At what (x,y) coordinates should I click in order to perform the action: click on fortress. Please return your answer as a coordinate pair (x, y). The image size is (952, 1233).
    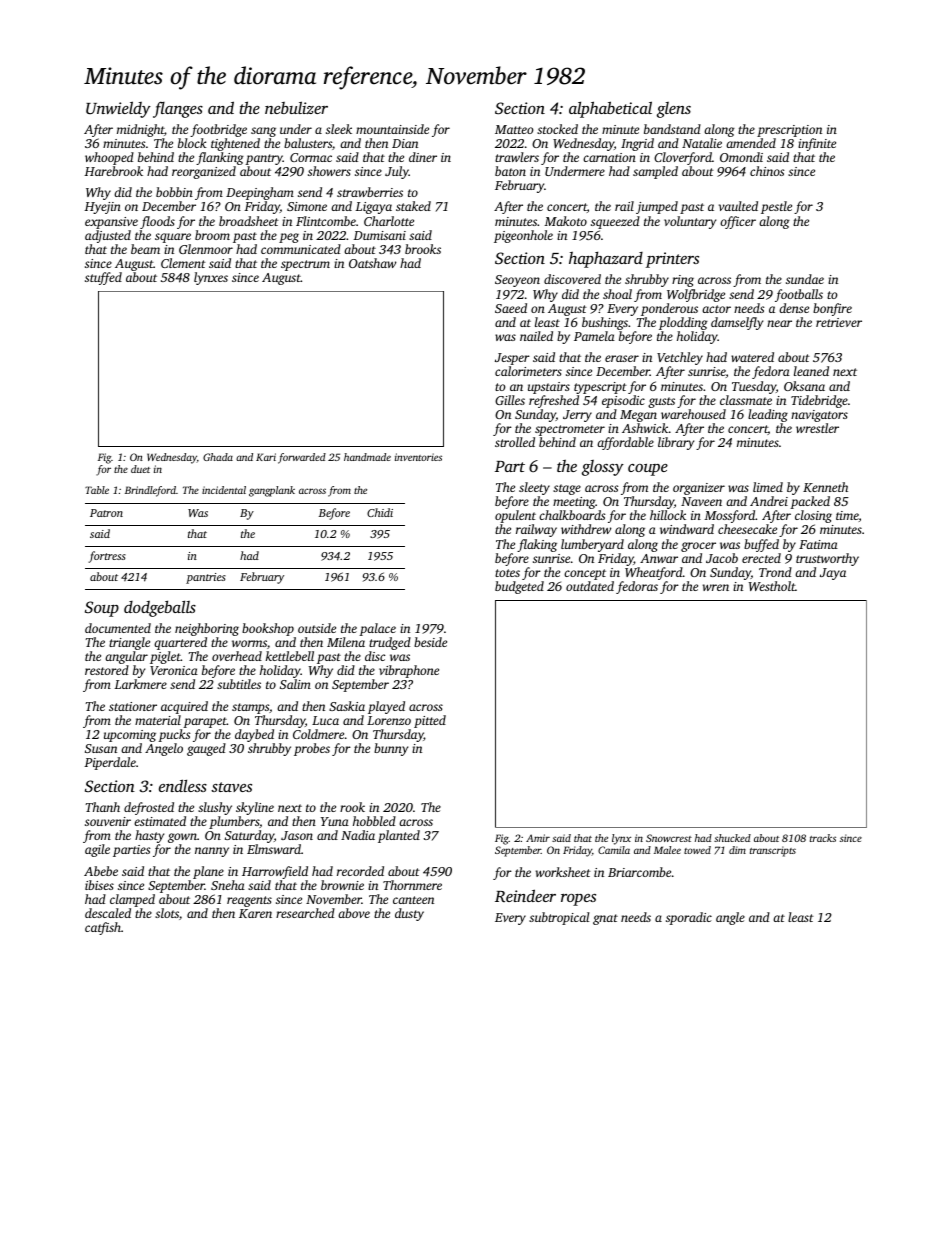
    Looking at the image, I should click on (107, 557).
